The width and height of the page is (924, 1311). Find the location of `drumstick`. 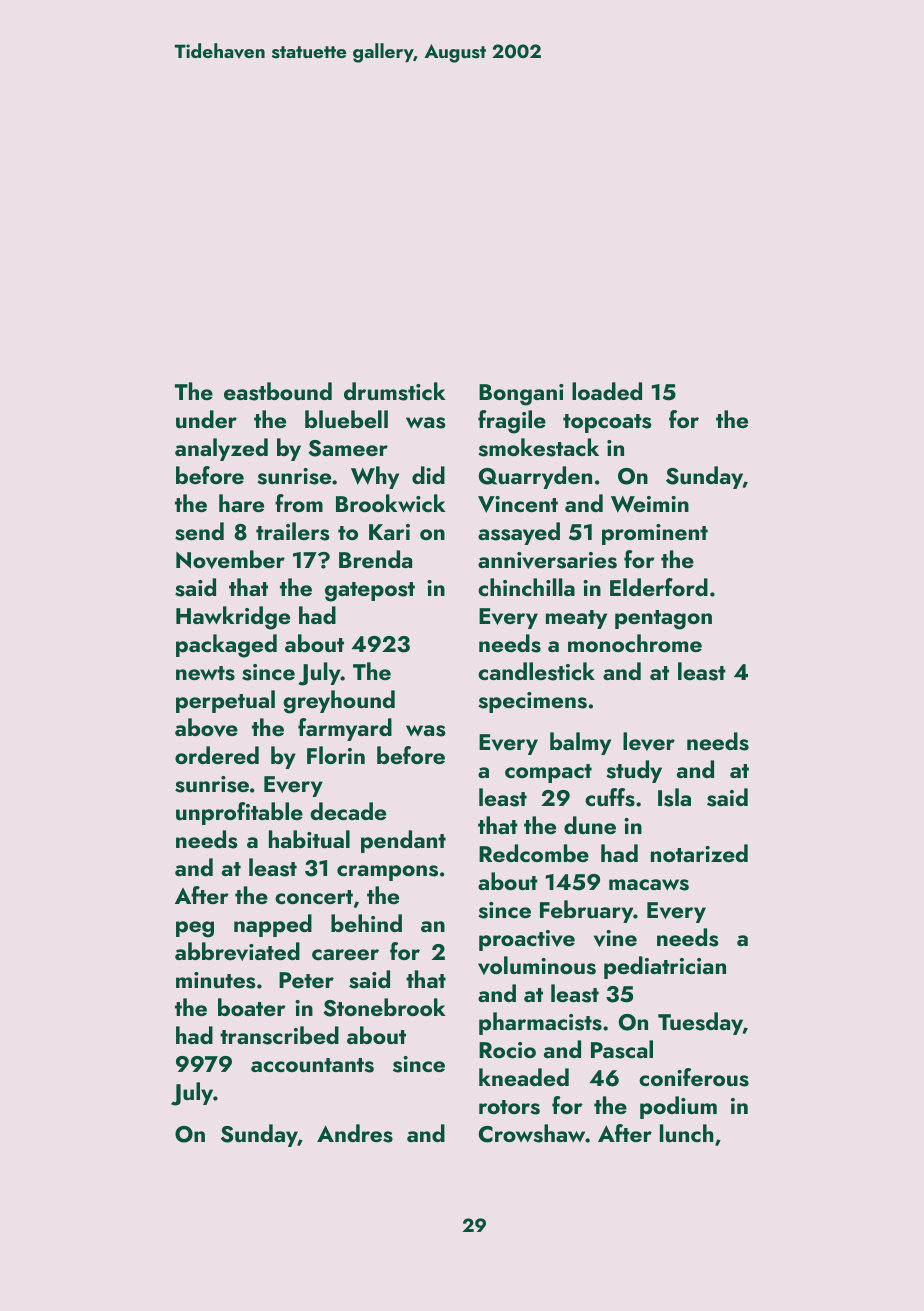

drumstick is located at coordinates (394, 391).
